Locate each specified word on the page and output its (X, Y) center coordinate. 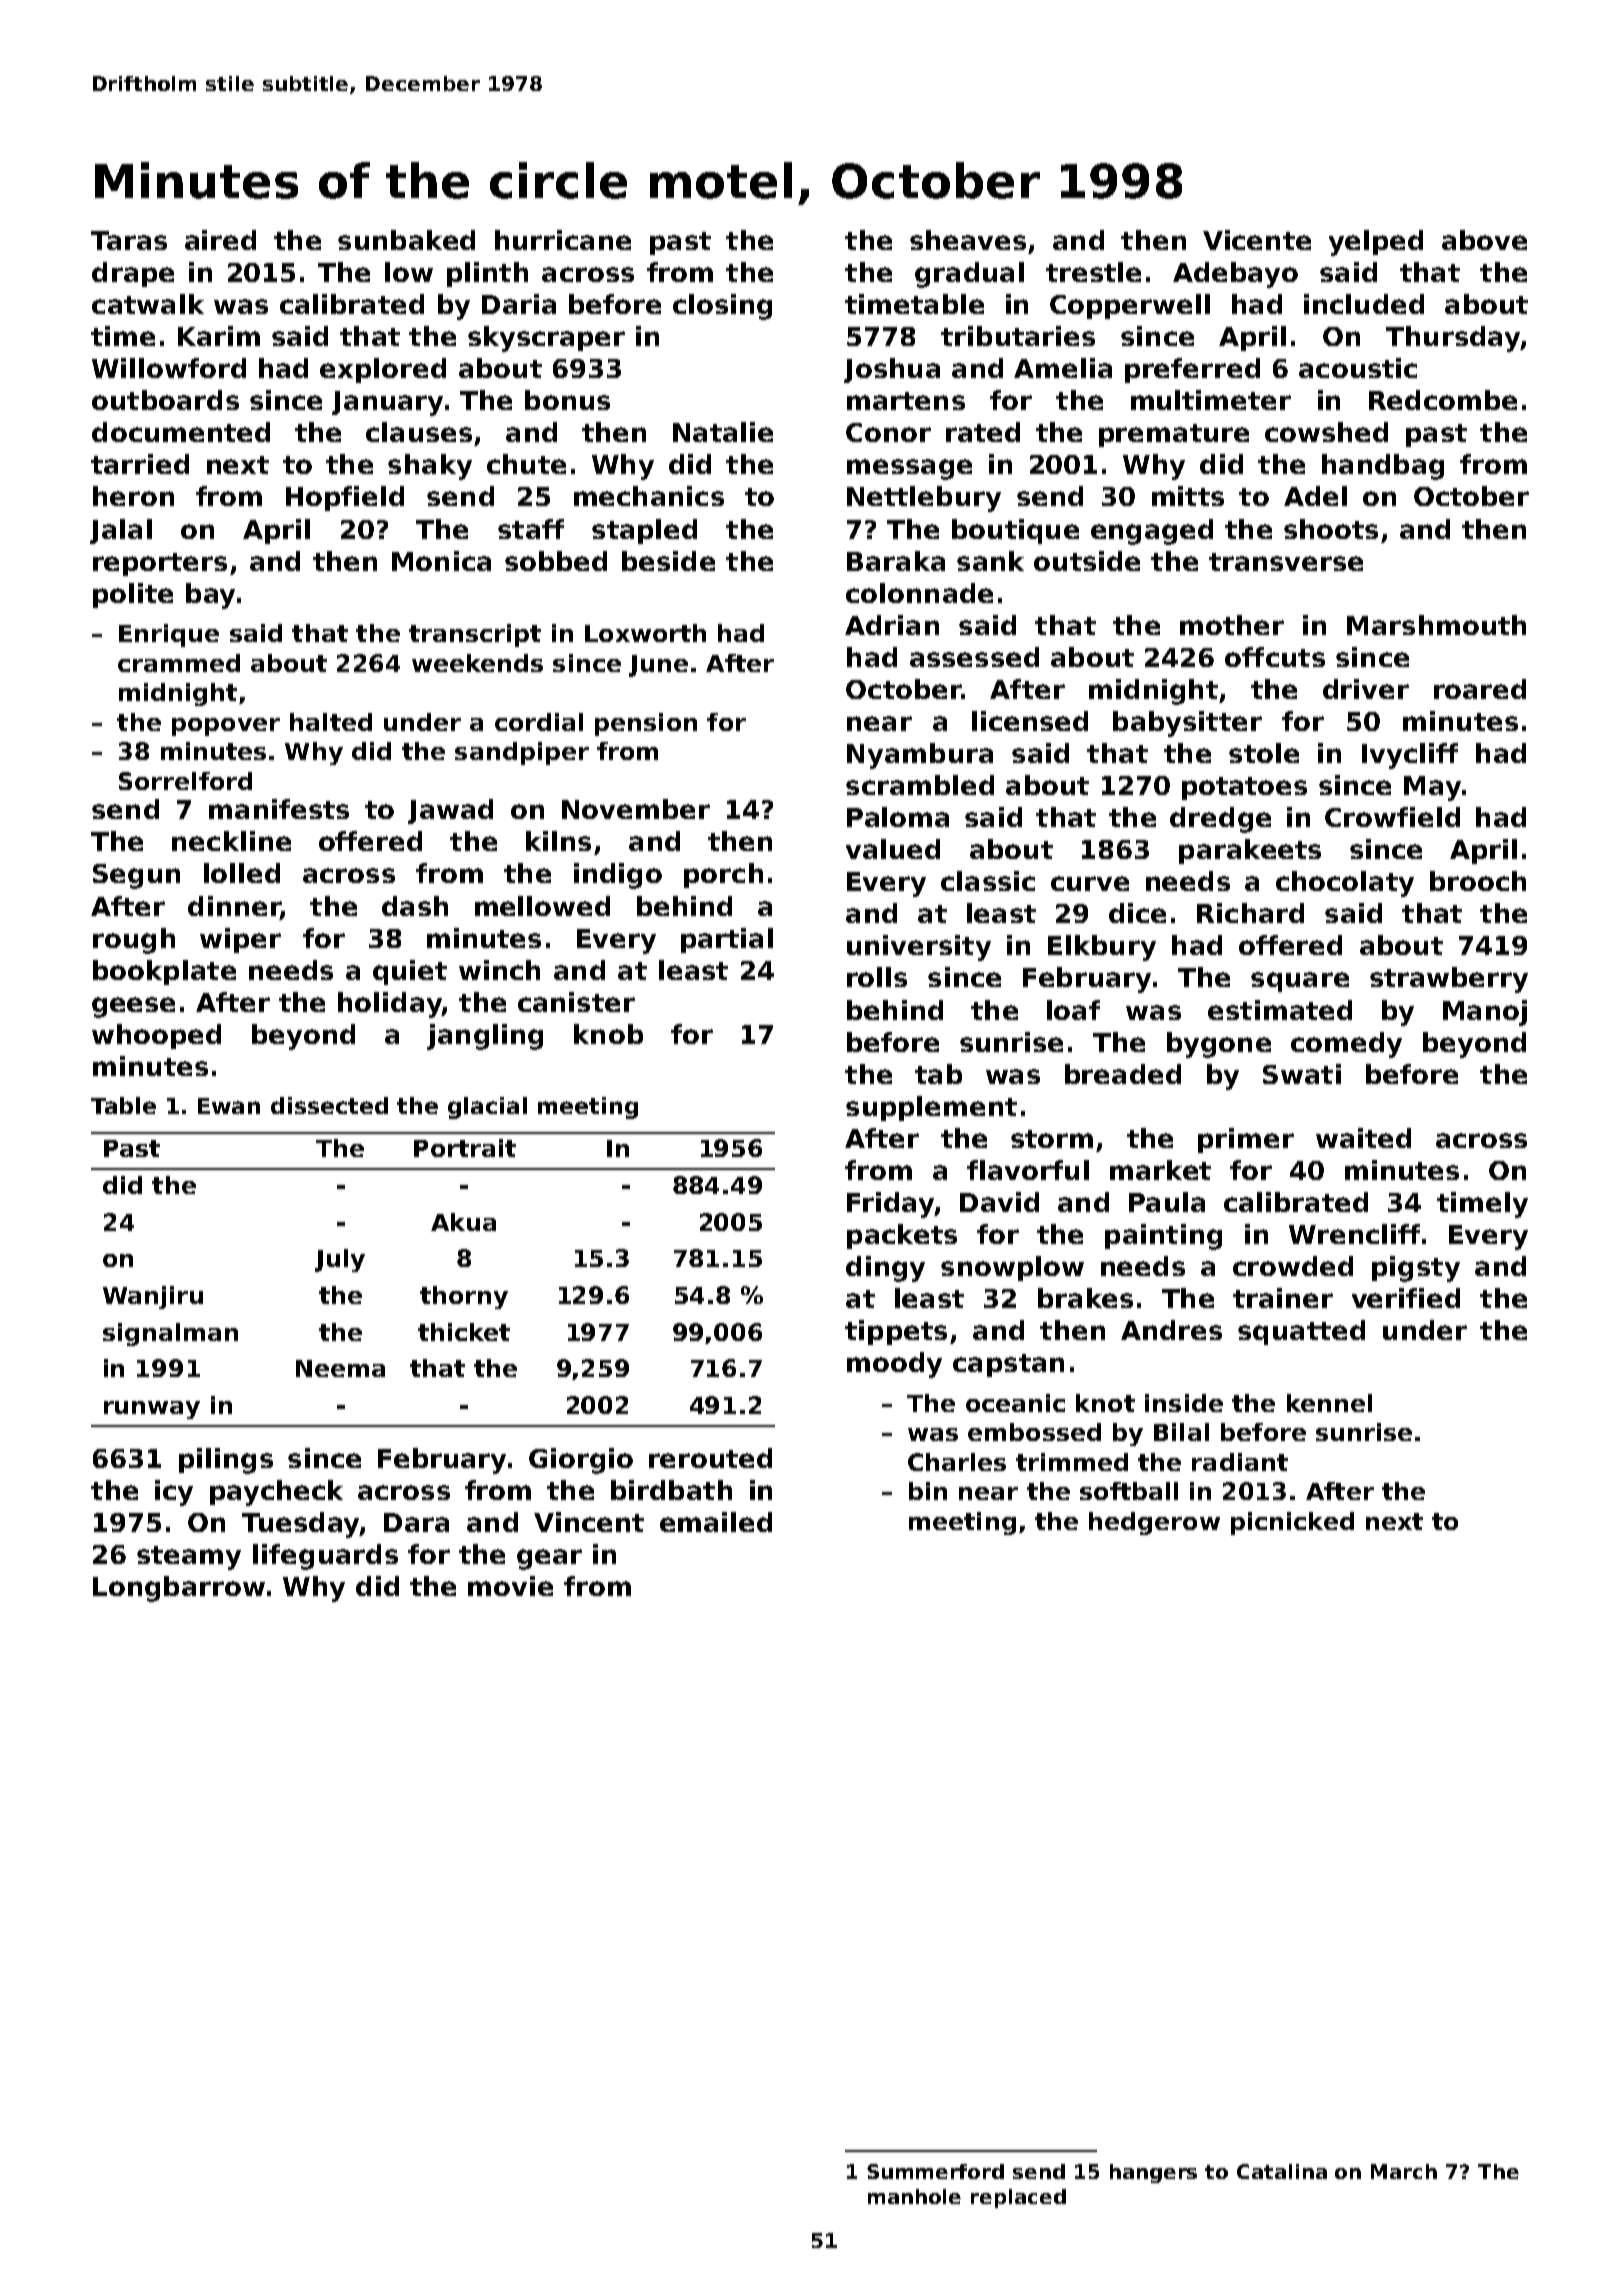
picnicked (1292, 1523)
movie (510, 1586)
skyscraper (546, 339)
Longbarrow (179, 1589)
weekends (477, 663)
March (1404, 2171)
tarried (140, 464)
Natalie (723, 432)
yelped (1376, 243)
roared (1480, 689)
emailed (716, 1522)
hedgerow (1154, 1523)
